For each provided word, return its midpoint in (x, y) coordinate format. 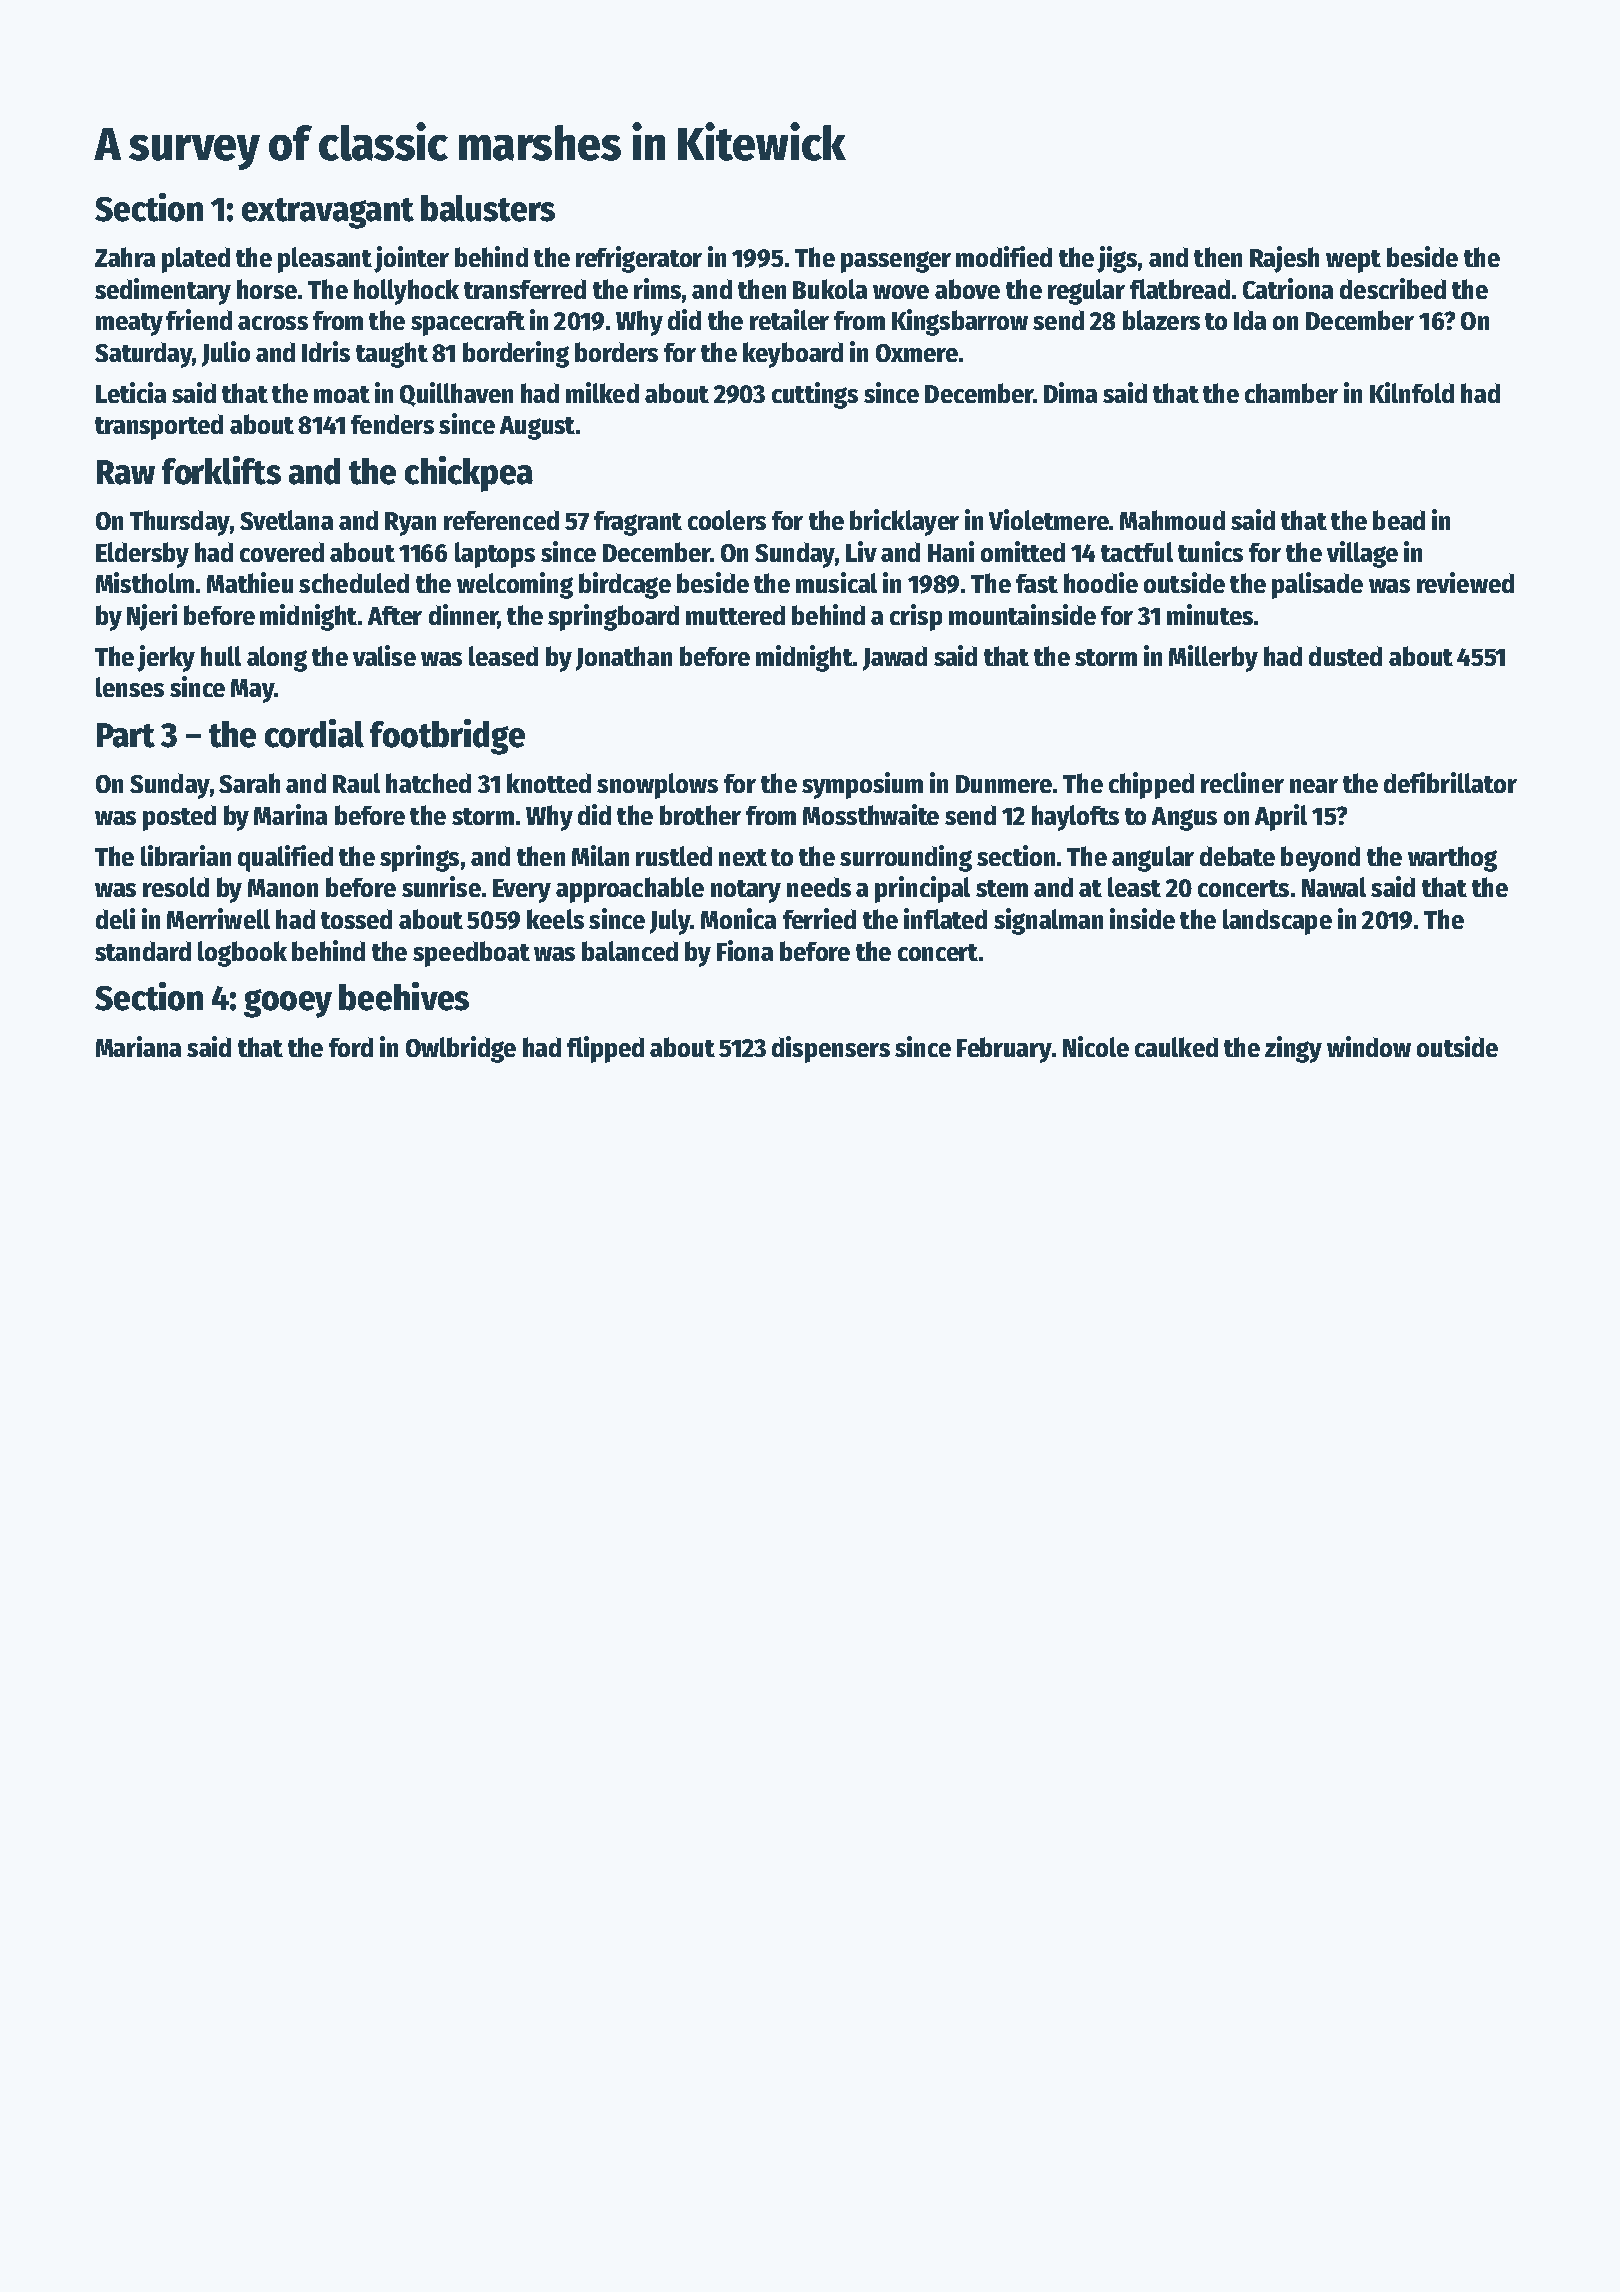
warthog (1452, 859)
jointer (411, 259)
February (1004, 1050)
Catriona (1288, 288)
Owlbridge (461, 1049)
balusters (488, 208)
